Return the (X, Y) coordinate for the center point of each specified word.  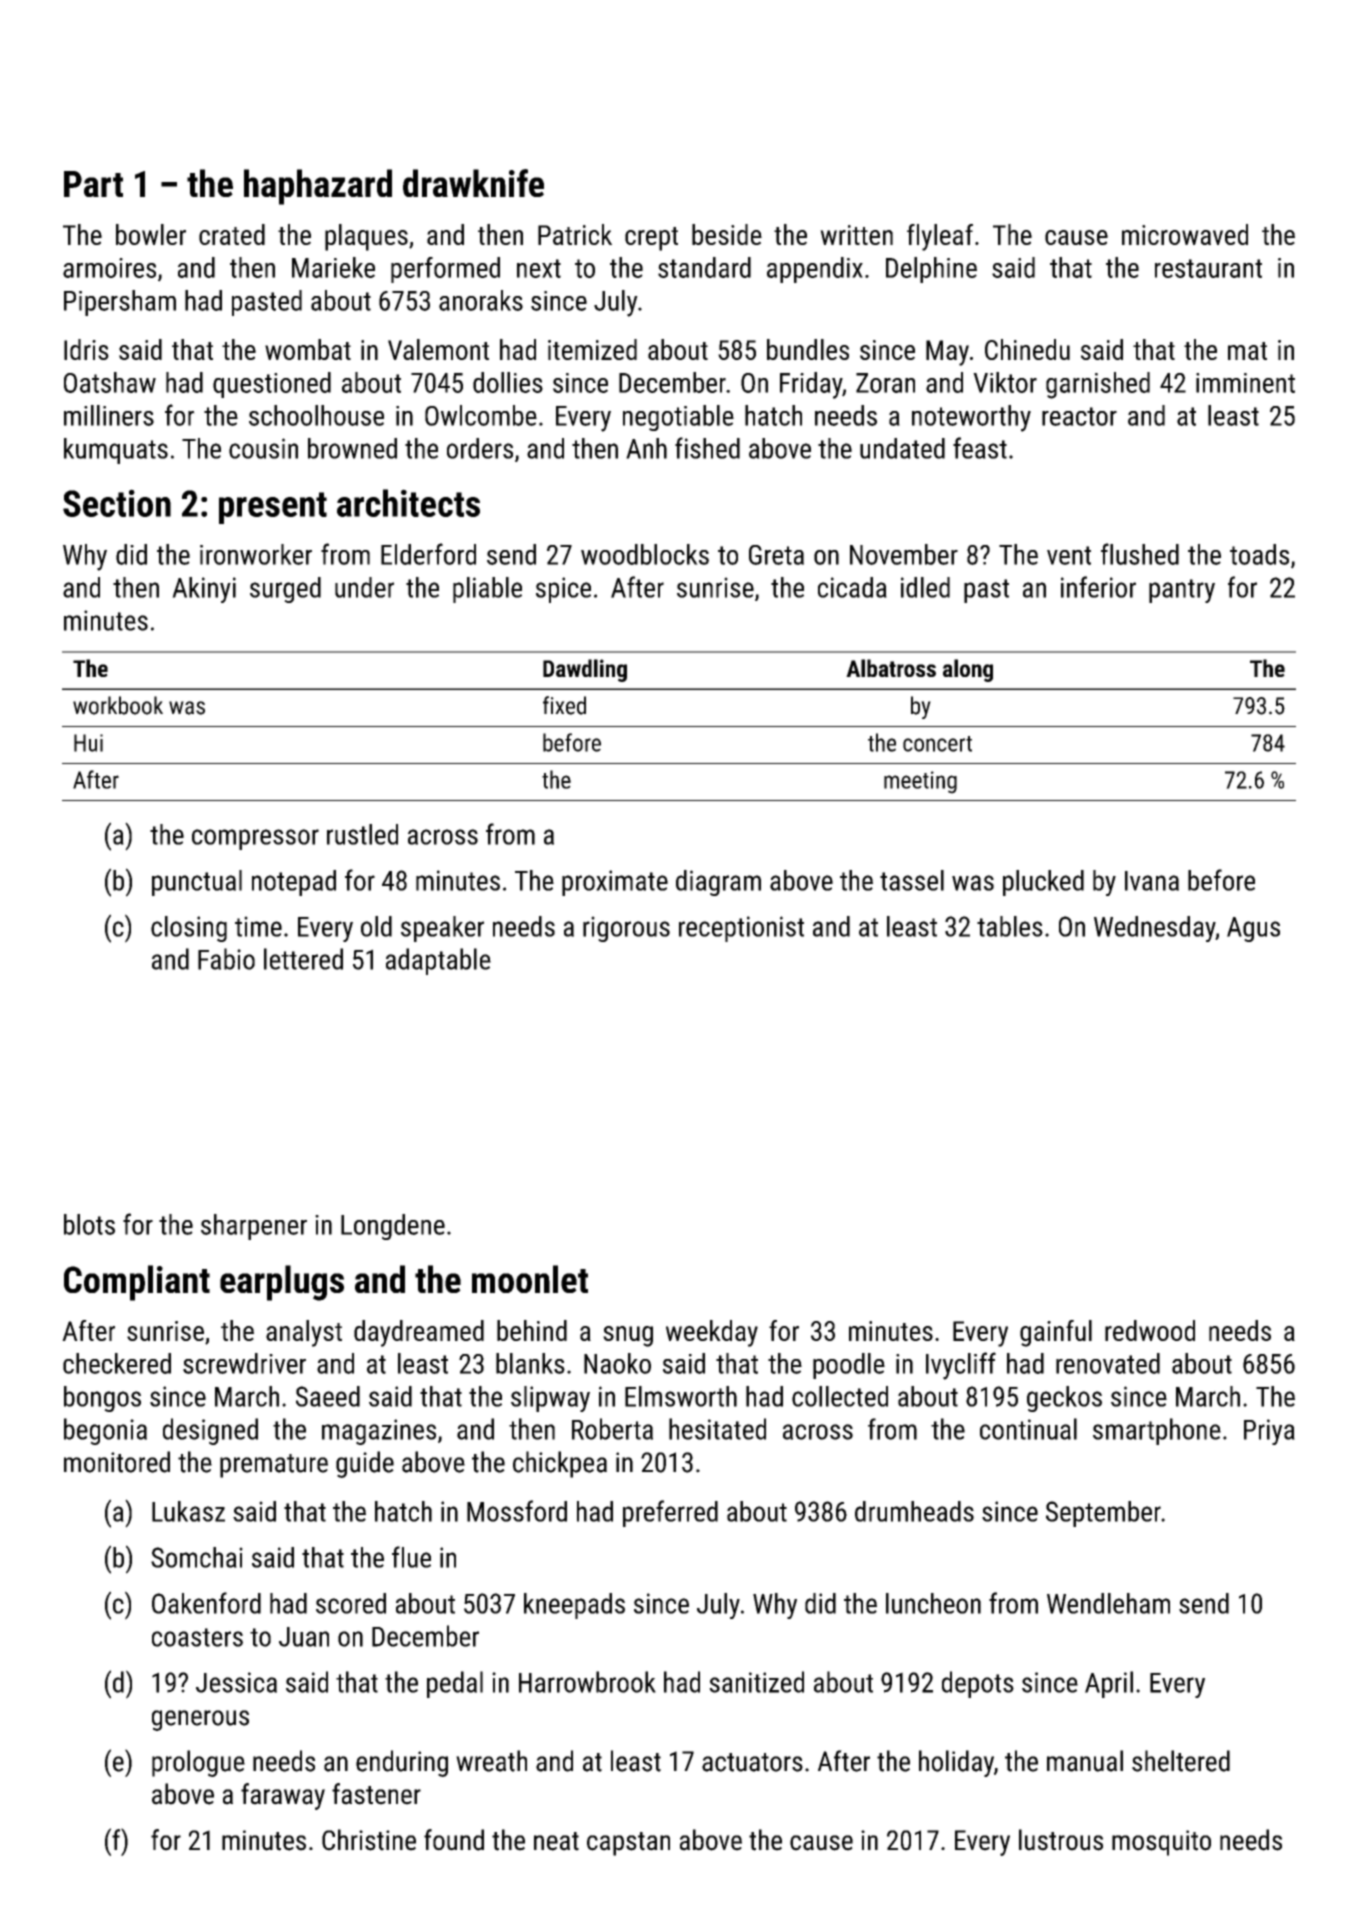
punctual (197, 883)
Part (93, 184)
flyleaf (940, 237)
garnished (1098, 385)
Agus (1253, 929)
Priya (1269, 1432)
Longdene (393, 1227)
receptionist (741, 929)
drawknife (473, 183)
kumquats (116, 451)
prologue (198, 1763)
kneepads (574, 1606)
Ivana (1152, 881)
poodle (849, 1366)
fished (707, 448)
